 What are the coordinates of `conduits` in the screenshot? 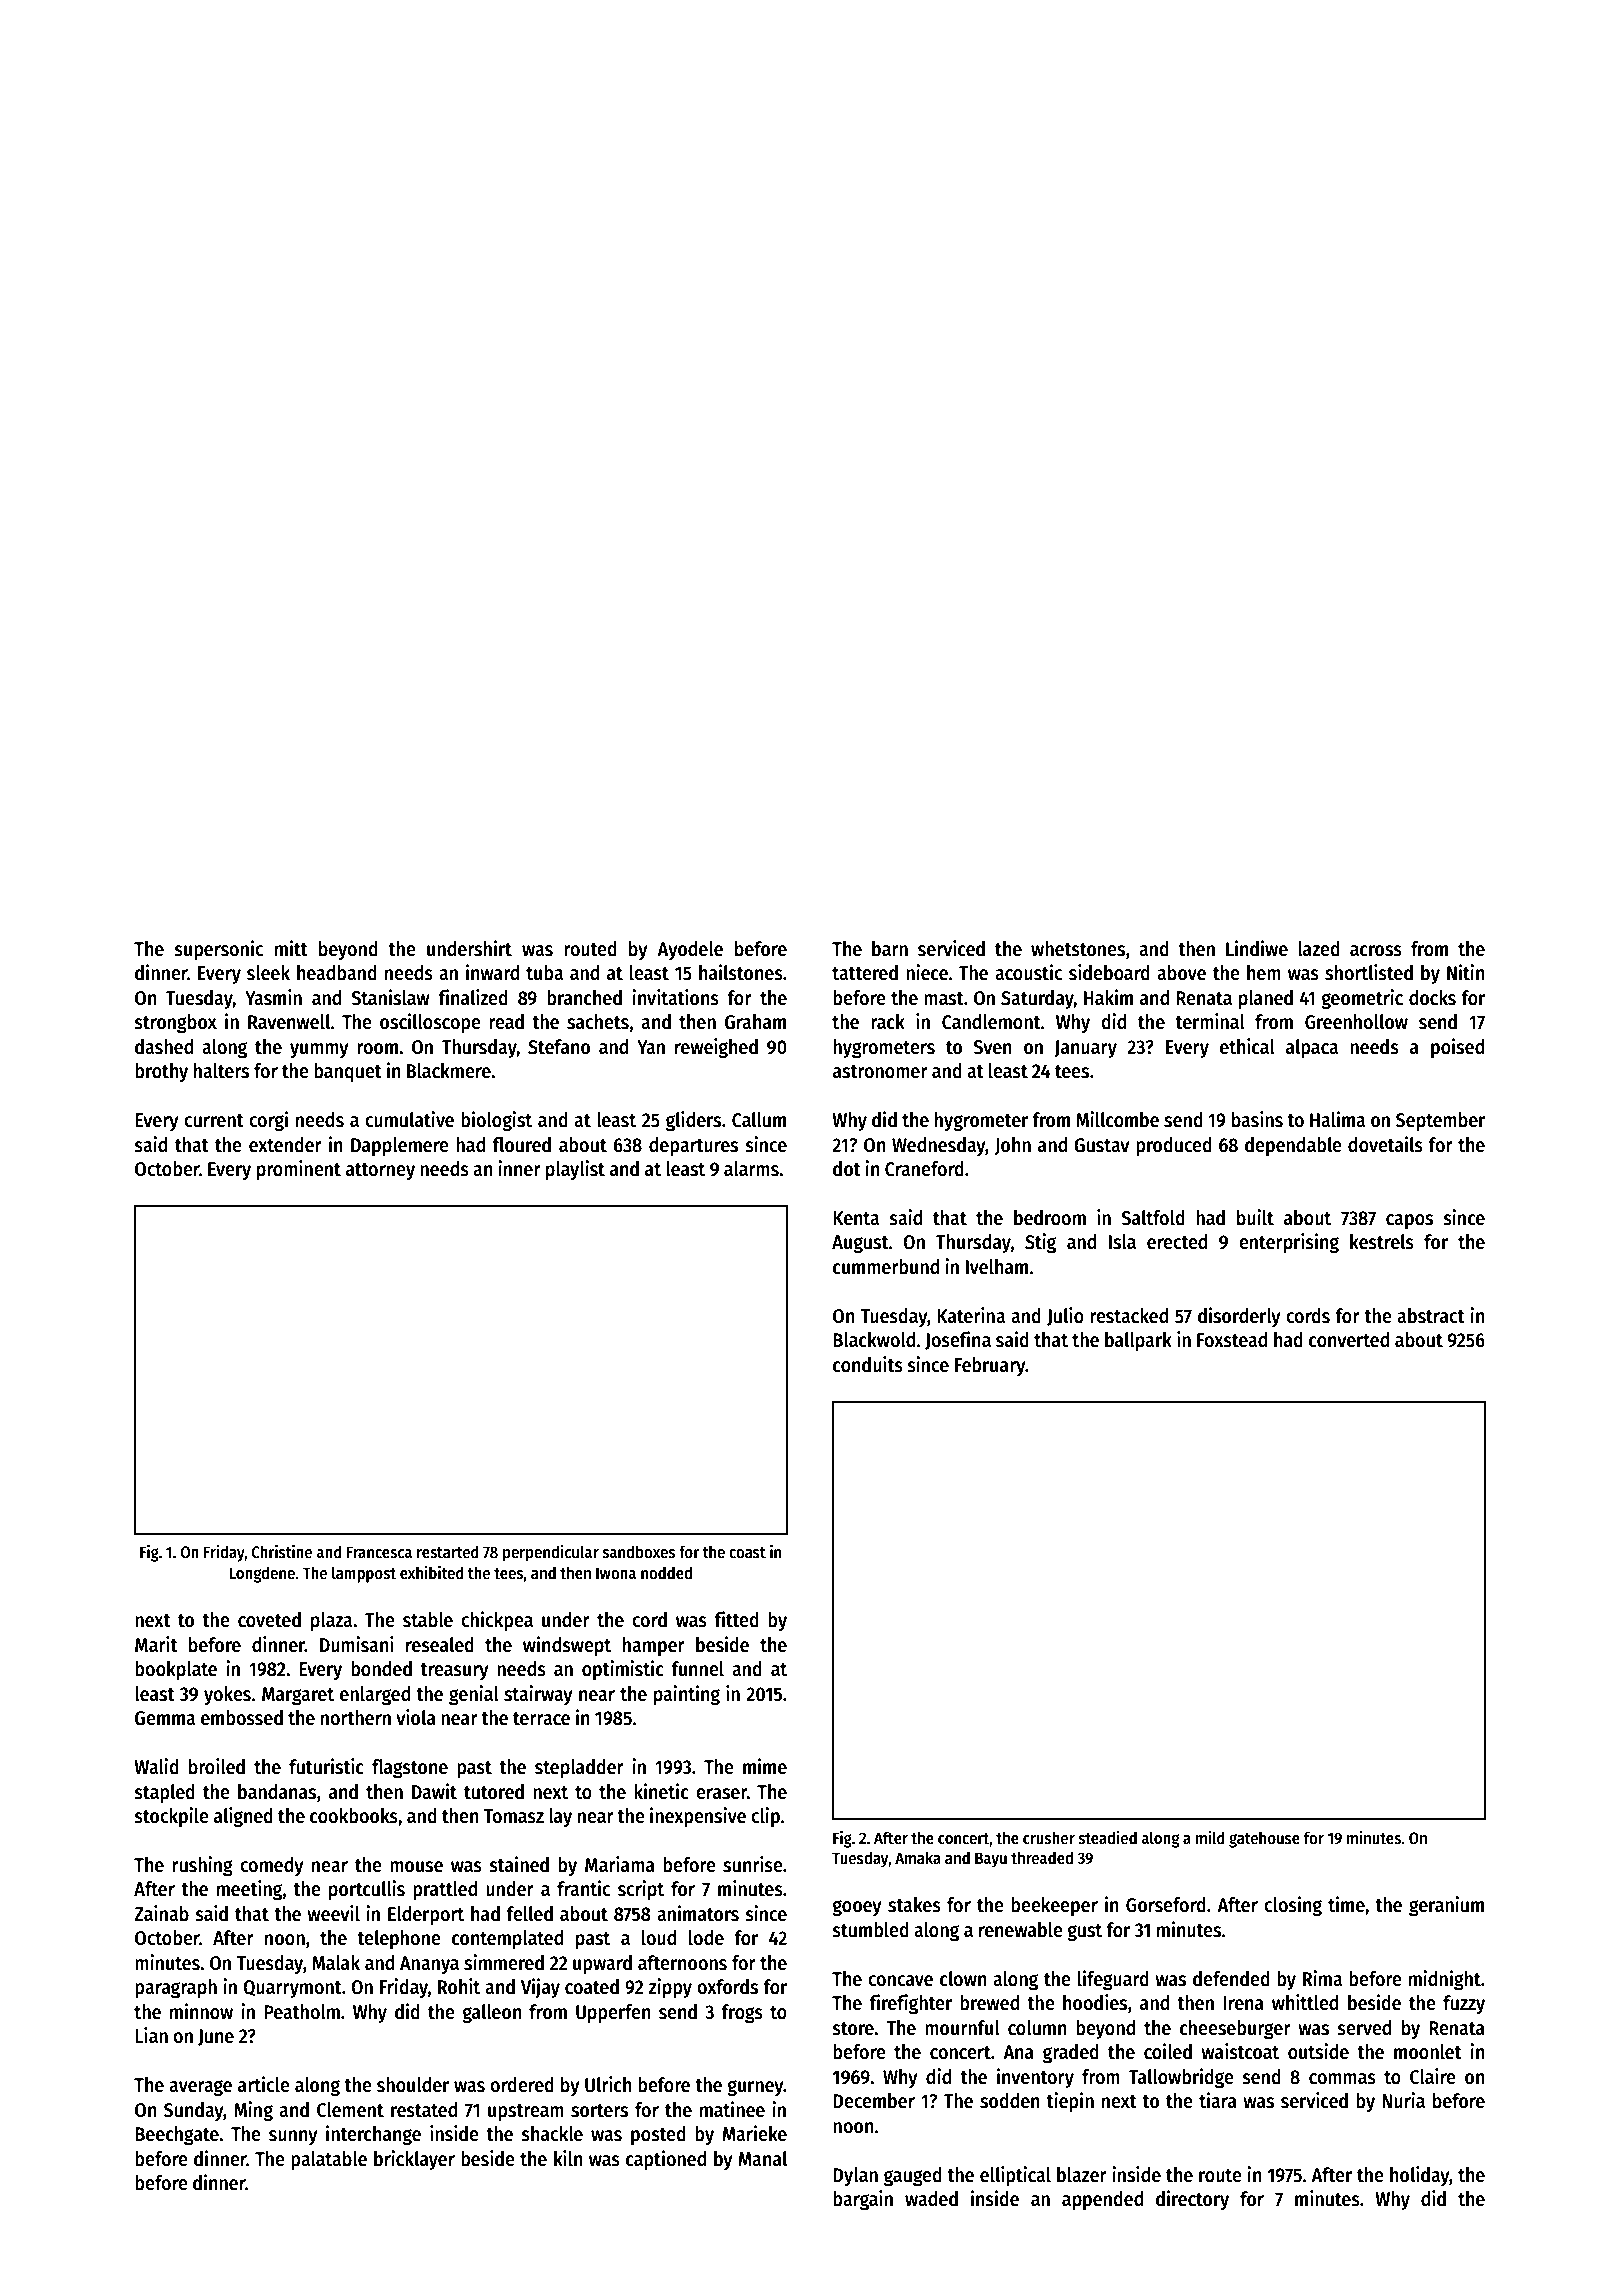 It's located at (868, 1364).
